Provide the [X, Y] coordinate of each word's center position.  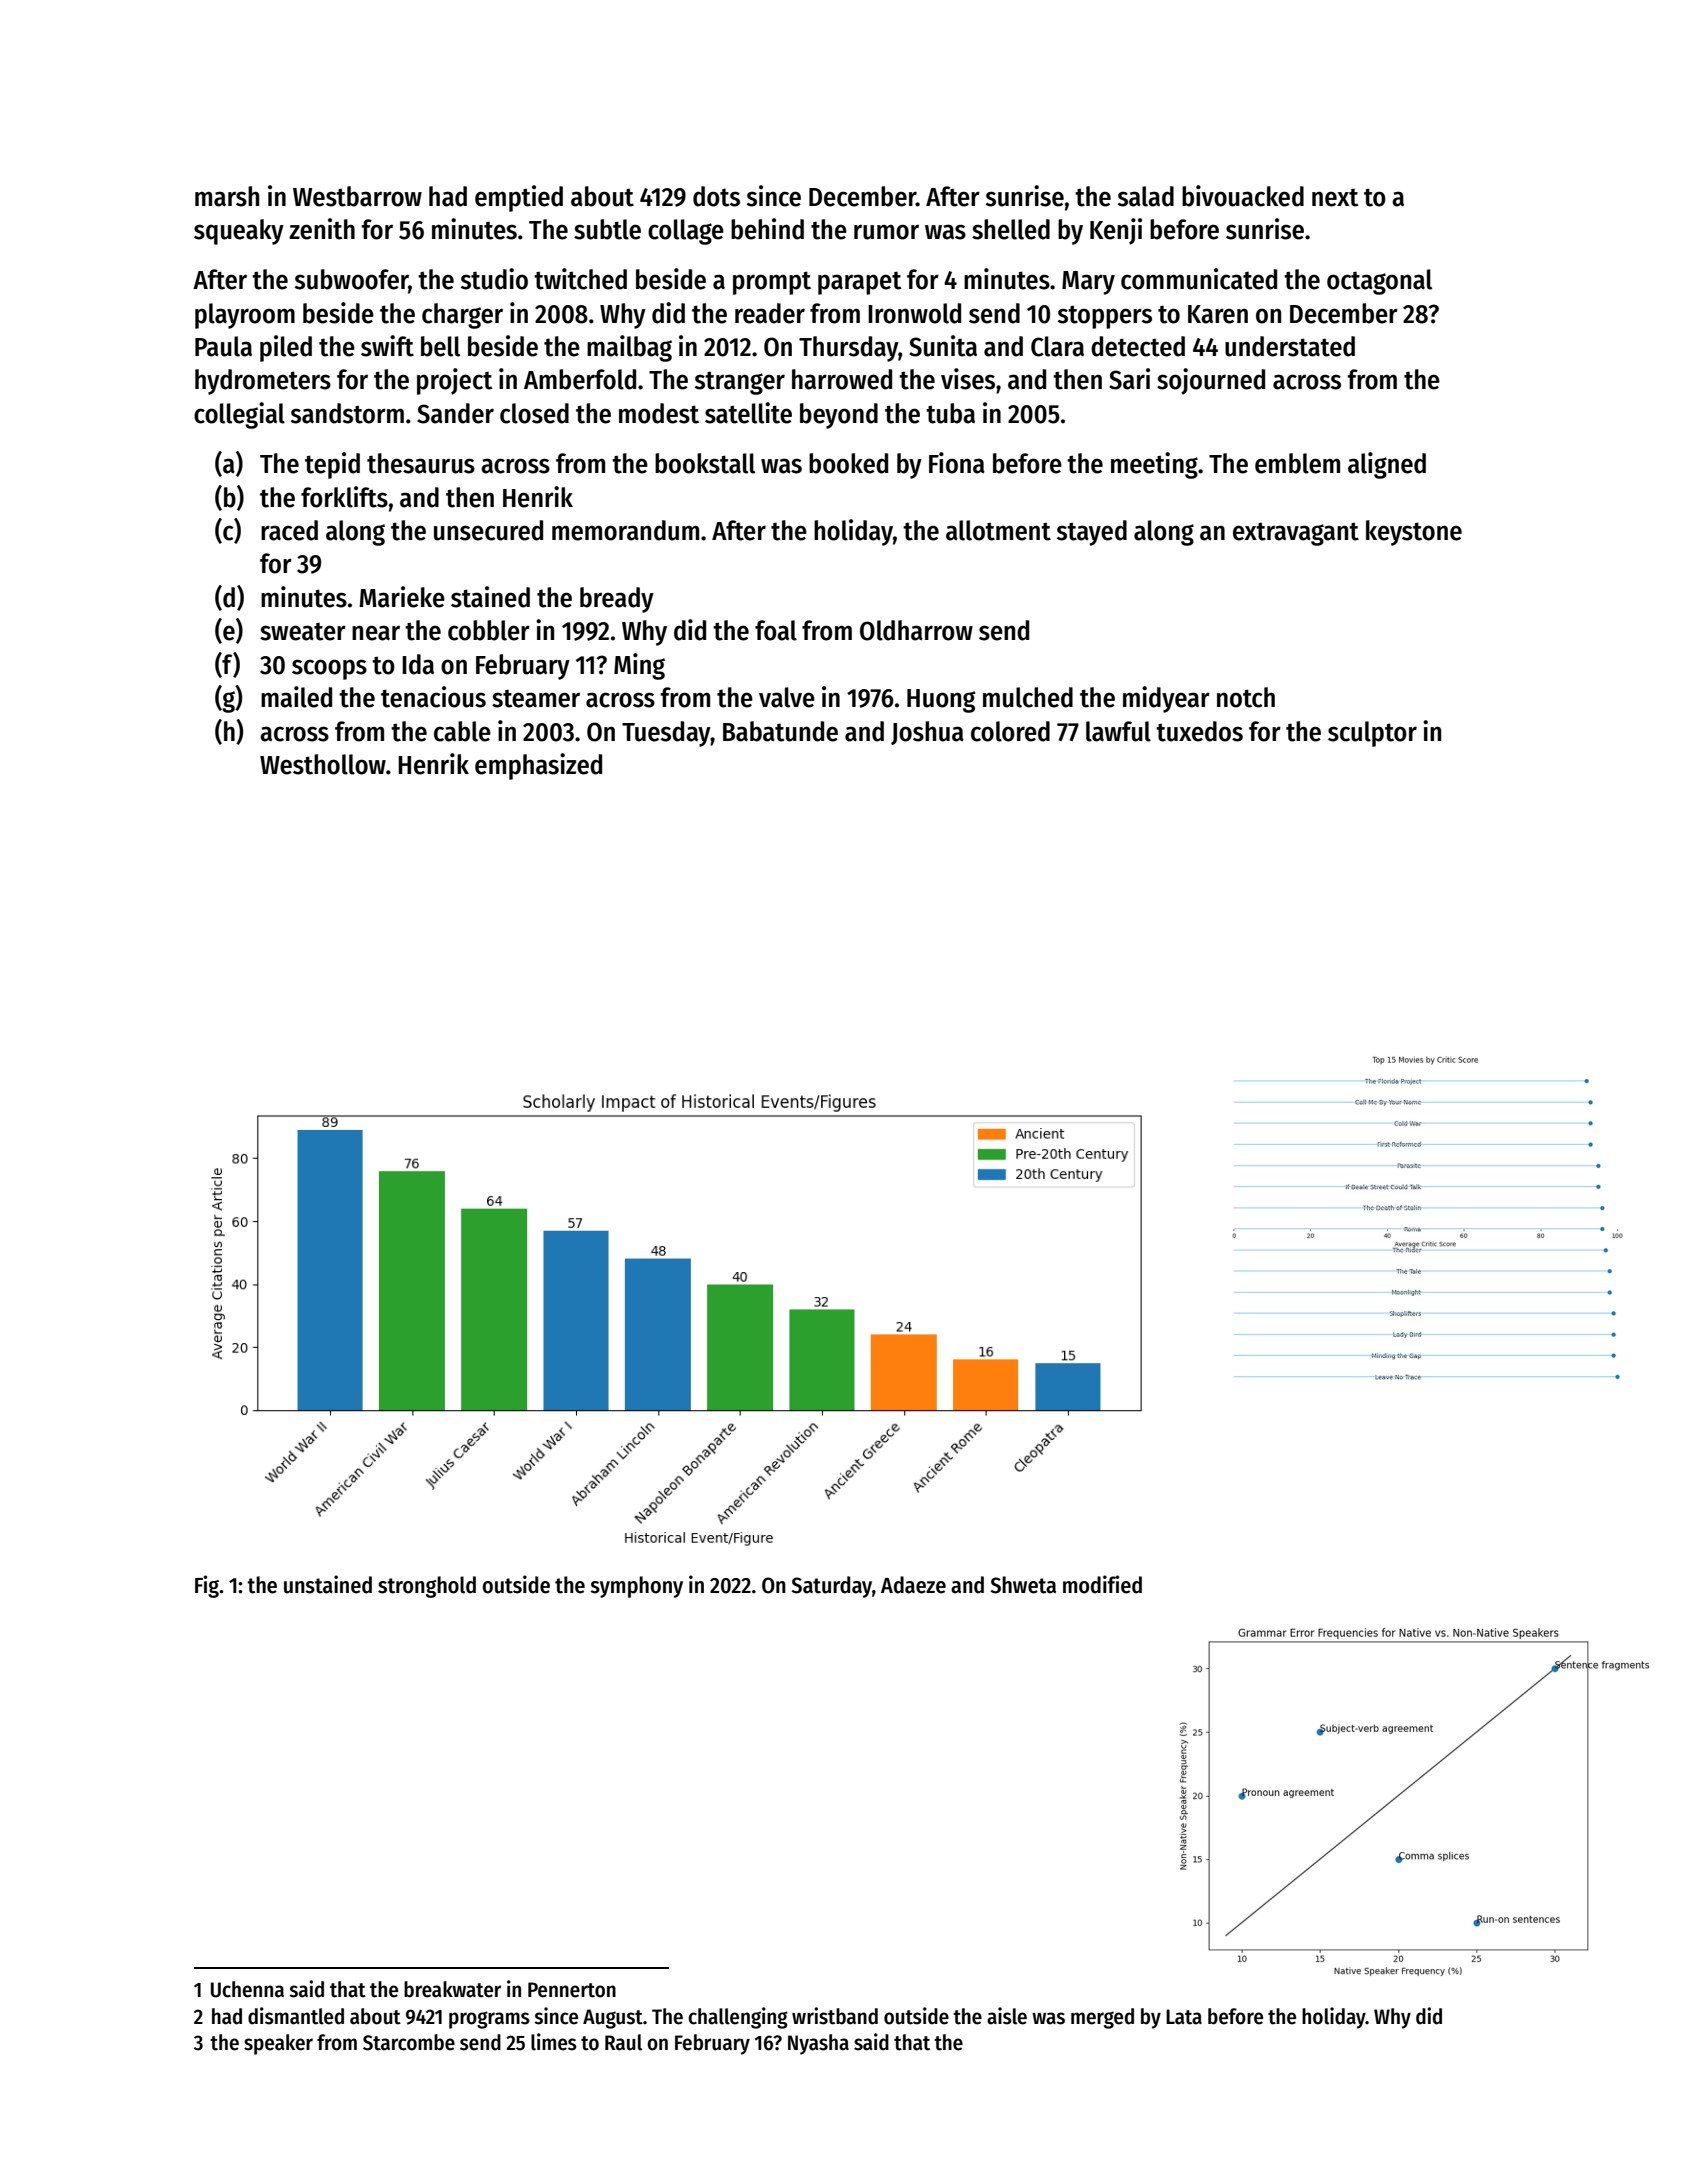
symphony [636, 1587]
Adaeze [913, 1585]
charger [462, 316]
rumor [886, 232]
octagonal [1379, 282]
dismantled [296, 2016]
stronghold [427, 1587]
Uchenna [247, 1989]
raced [289, 530]
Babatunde [780, 731]
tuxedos [1199, 731]
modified [1102, 1584]
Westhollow [323, 764]
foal [776, 630]
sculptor [1372, 734]
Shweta [1023, 1585]
